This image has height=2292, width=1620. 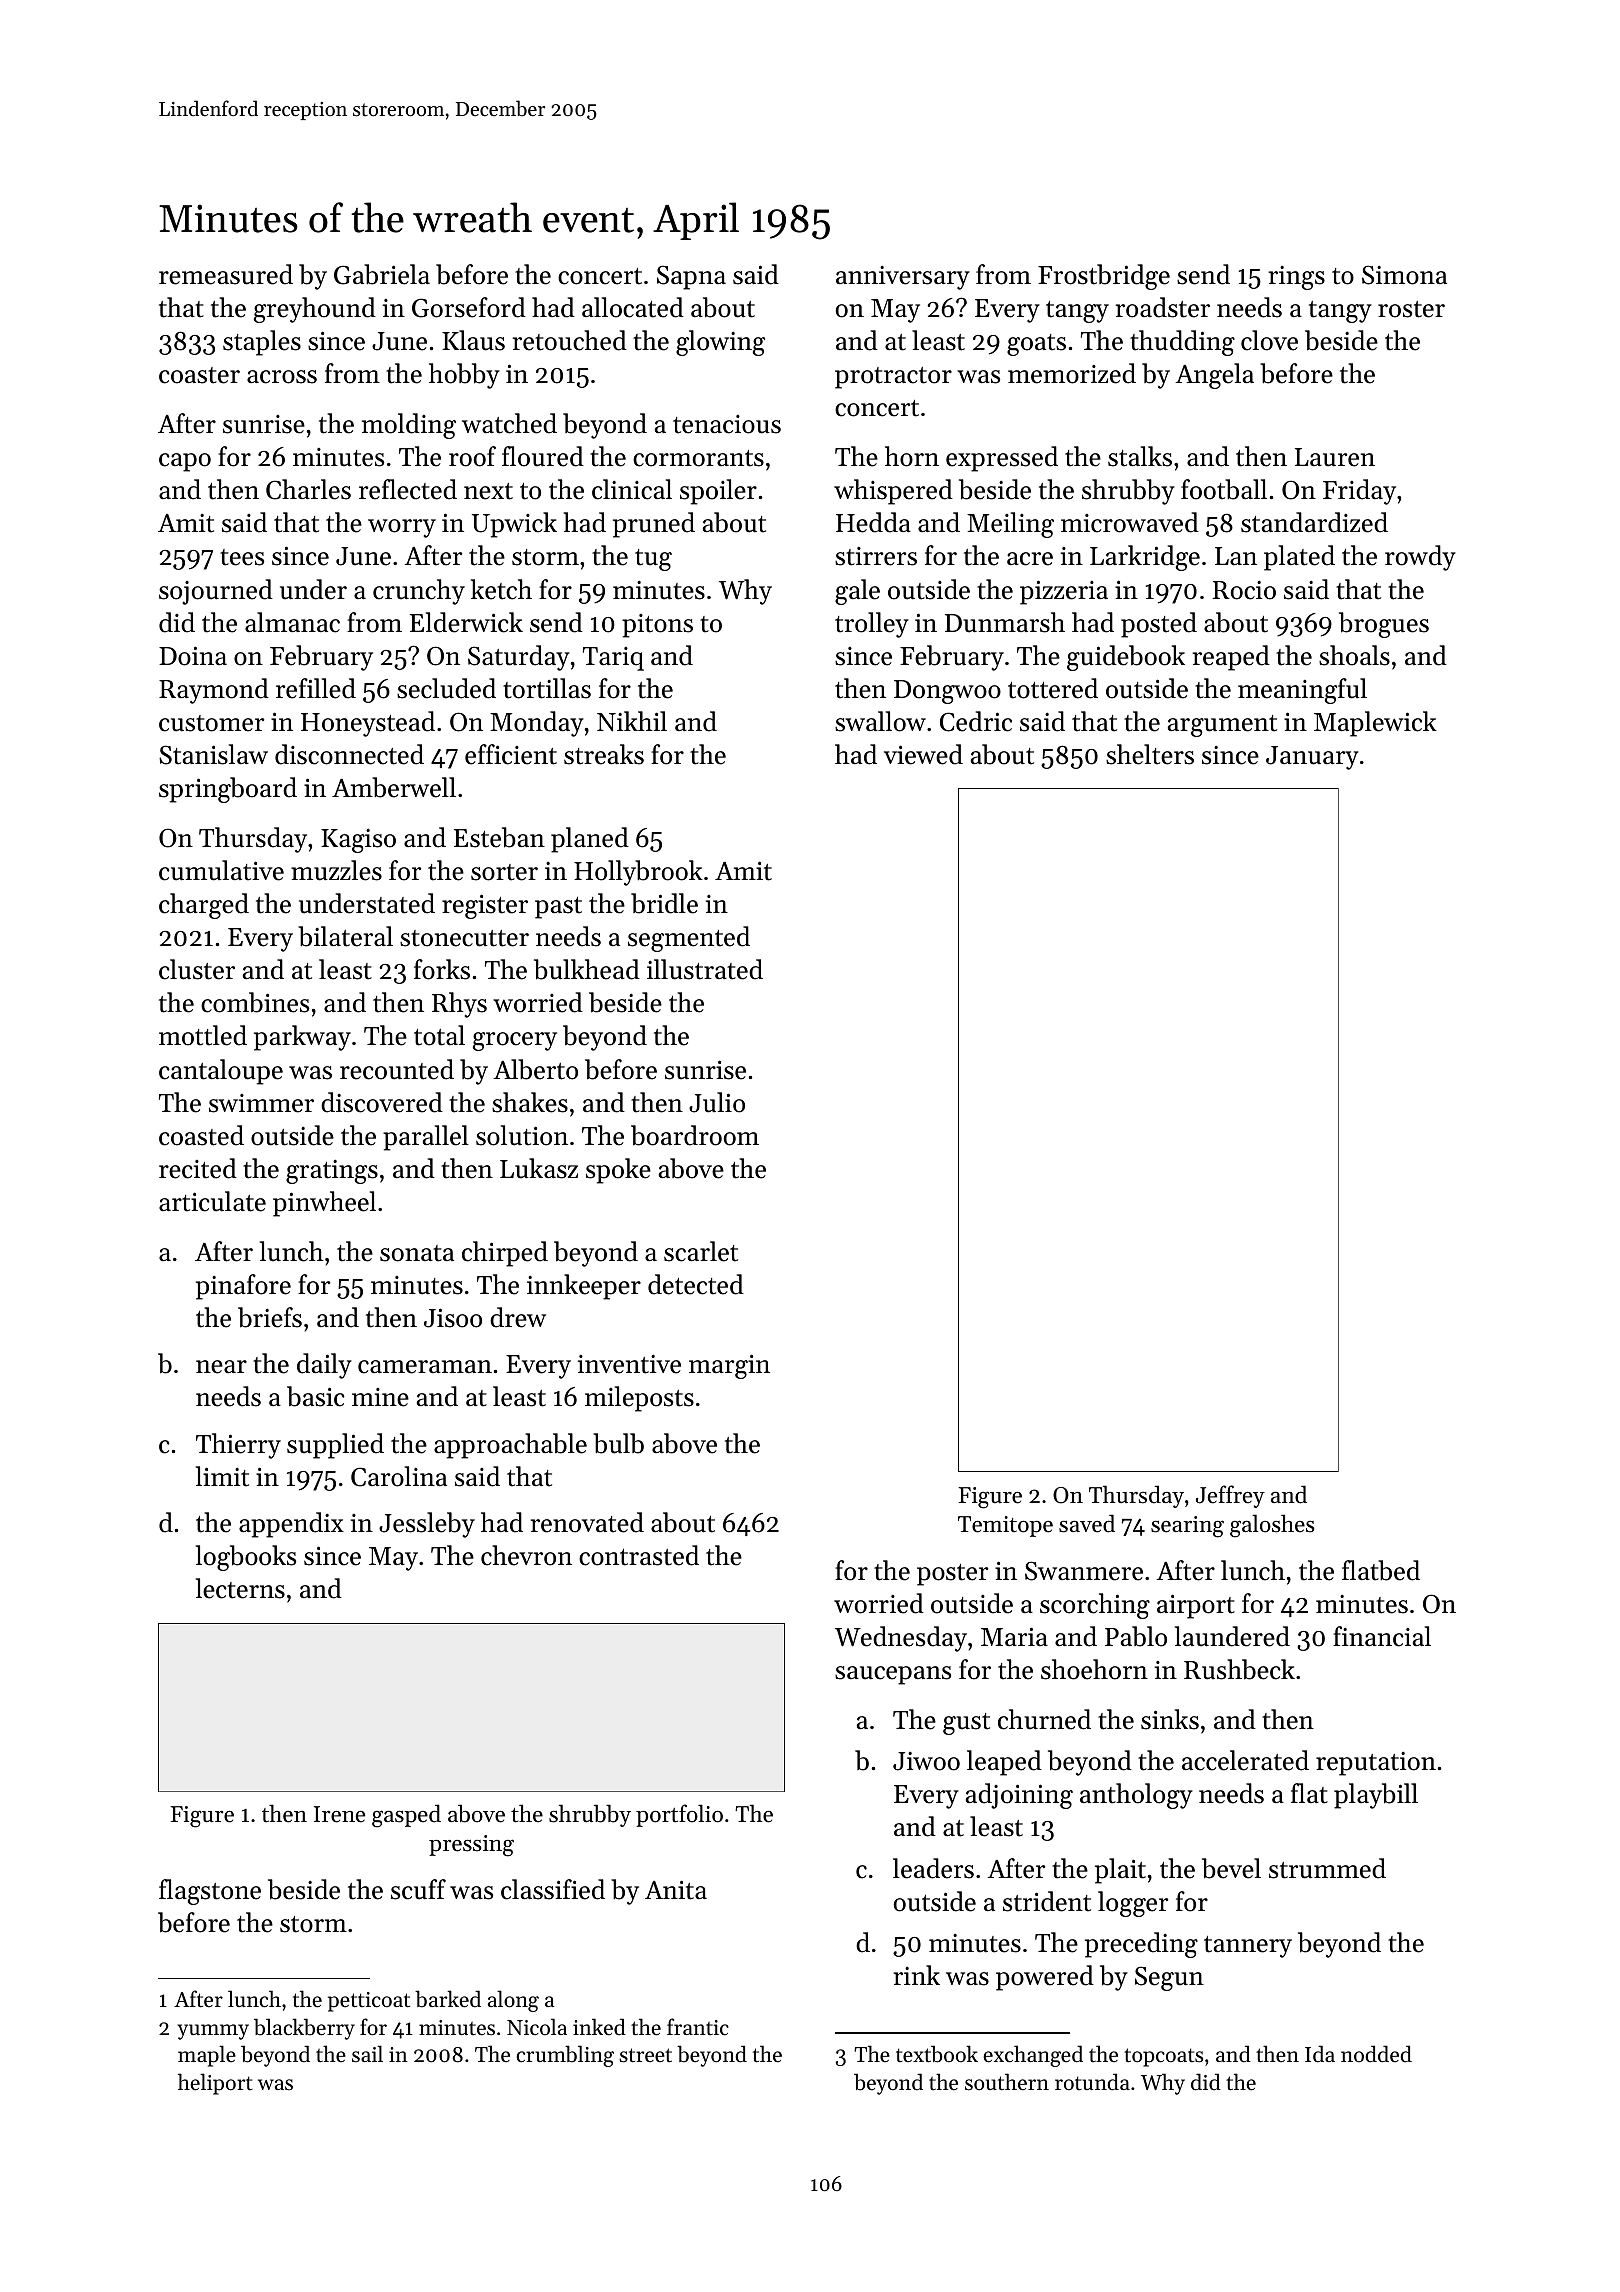 What do you see at coordinates (727, 424) in the image?
I see `tenacious` at bounding box center [727, 424].
